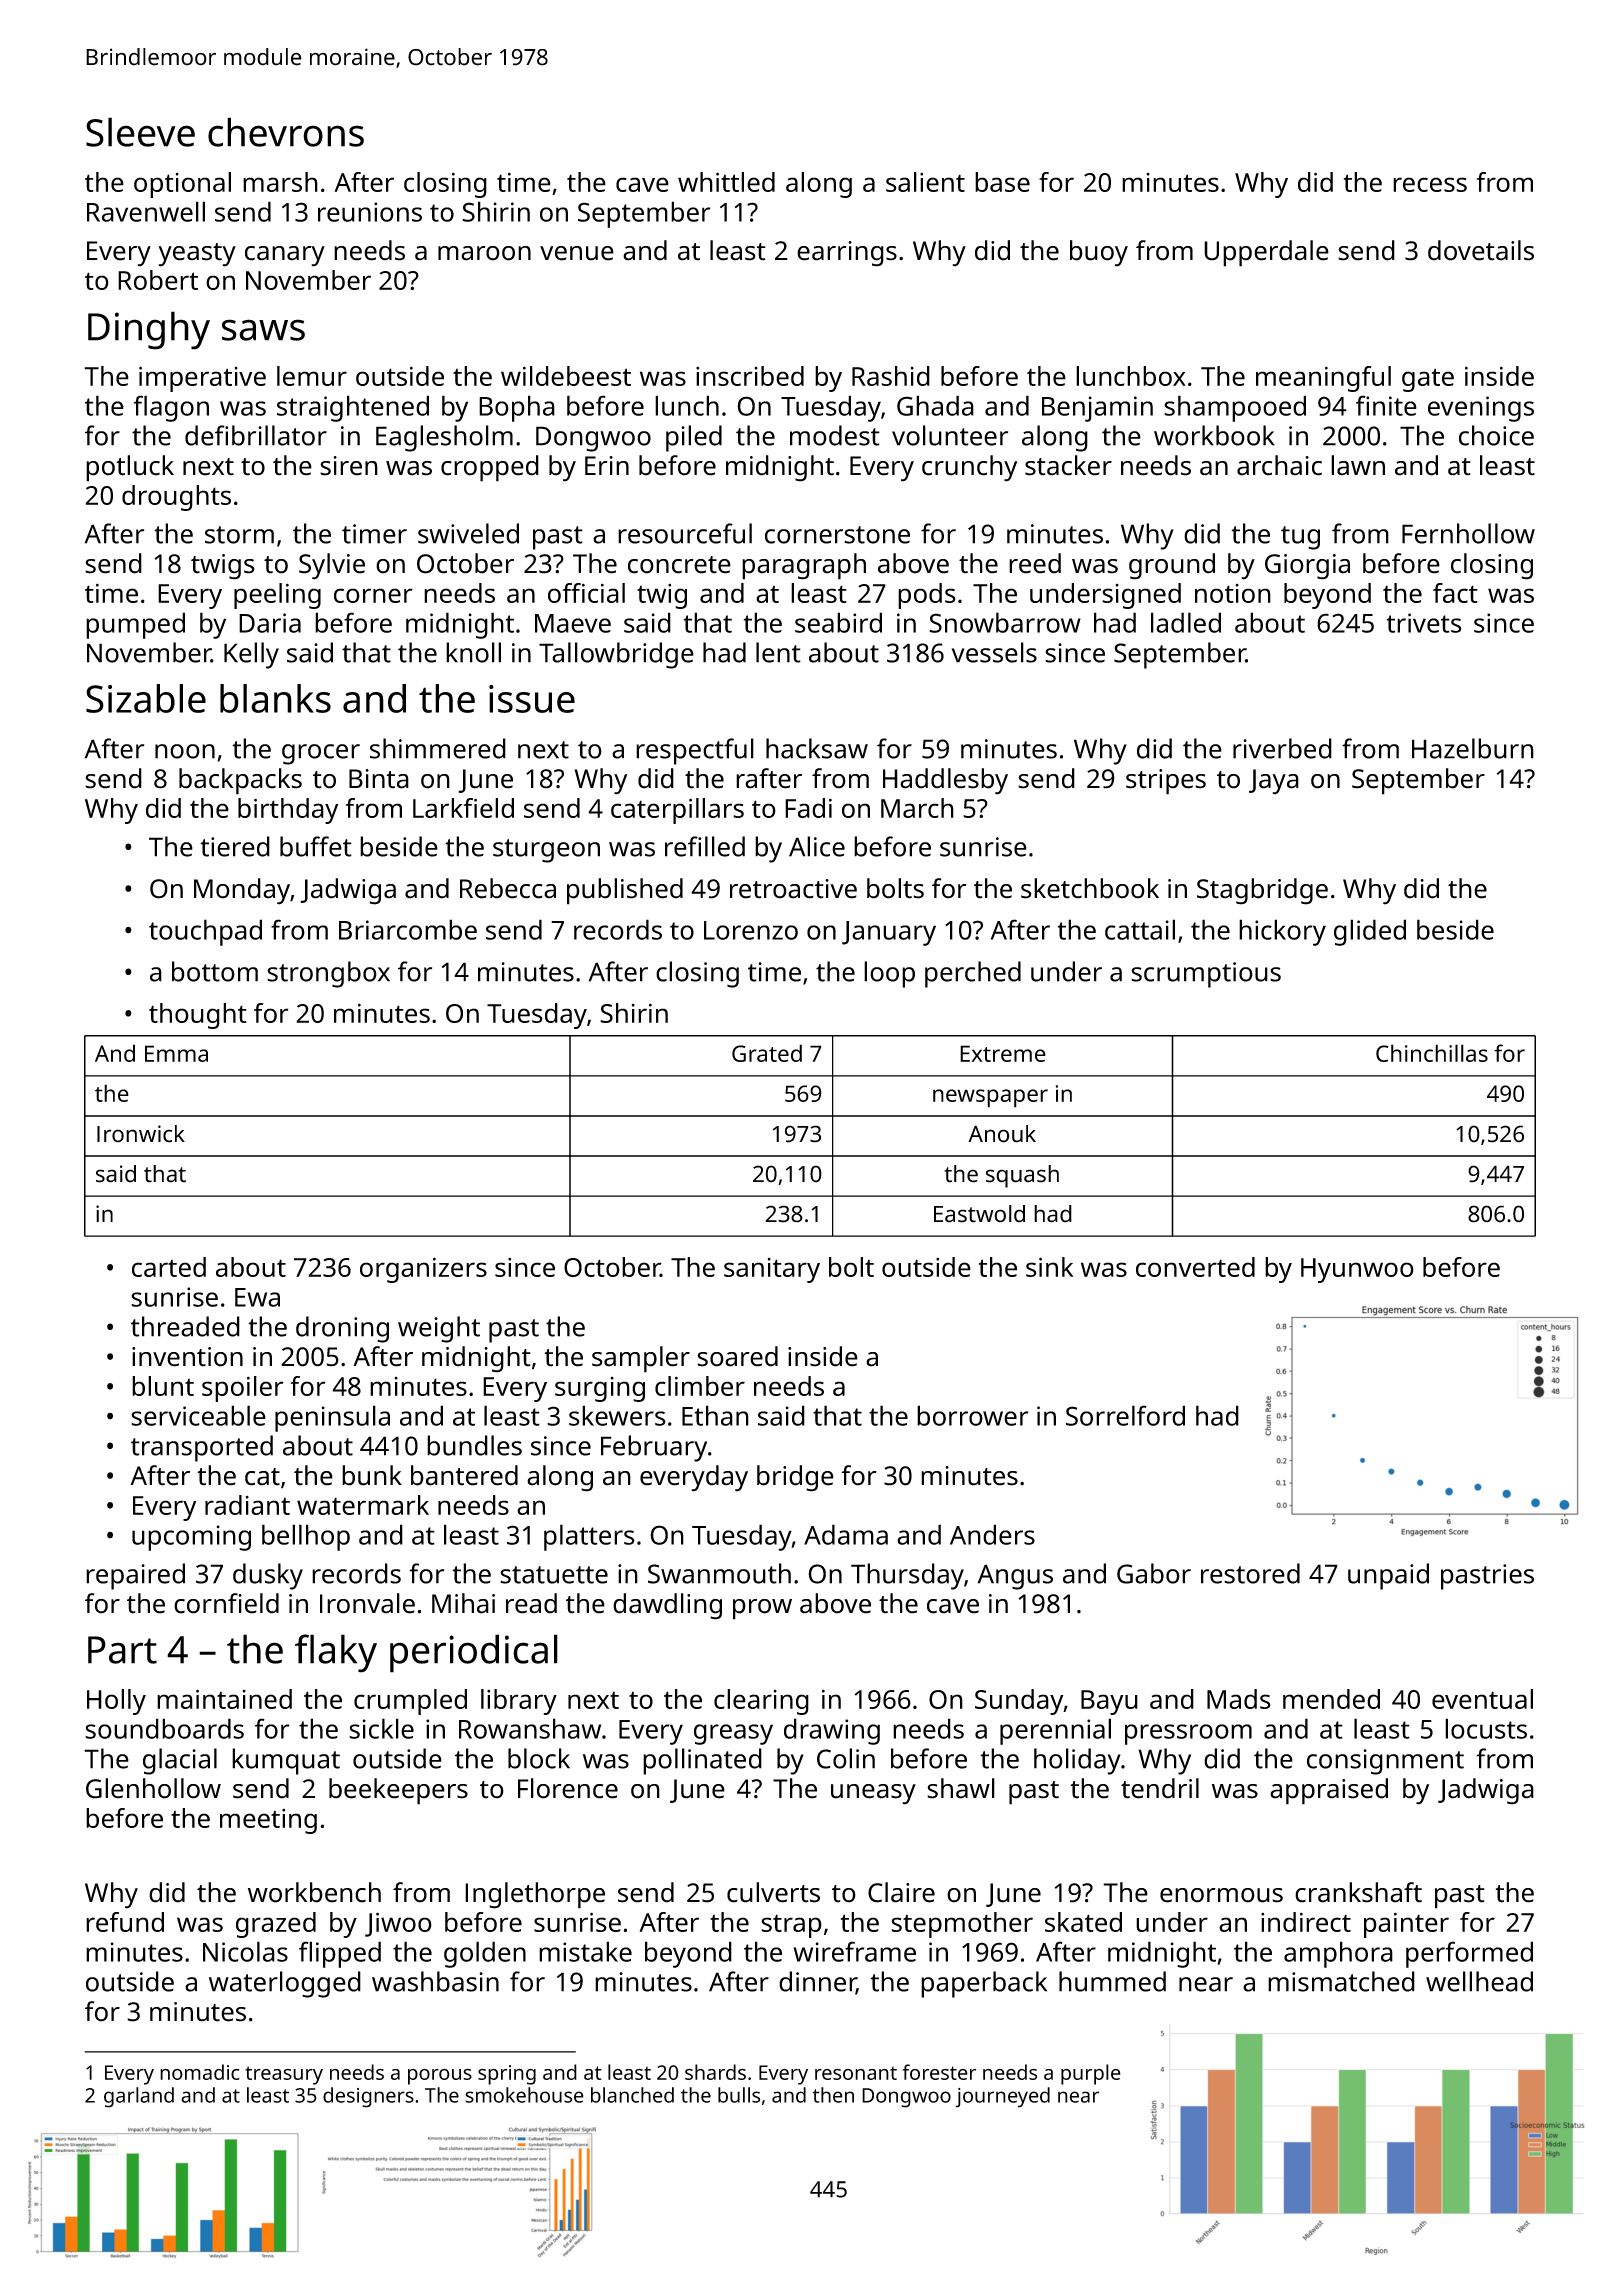 The height and width of the screenshot is (2292, 1620). Describe the element at coordinates (125, 1922) in the screenshot. I see `refund` at that location.
